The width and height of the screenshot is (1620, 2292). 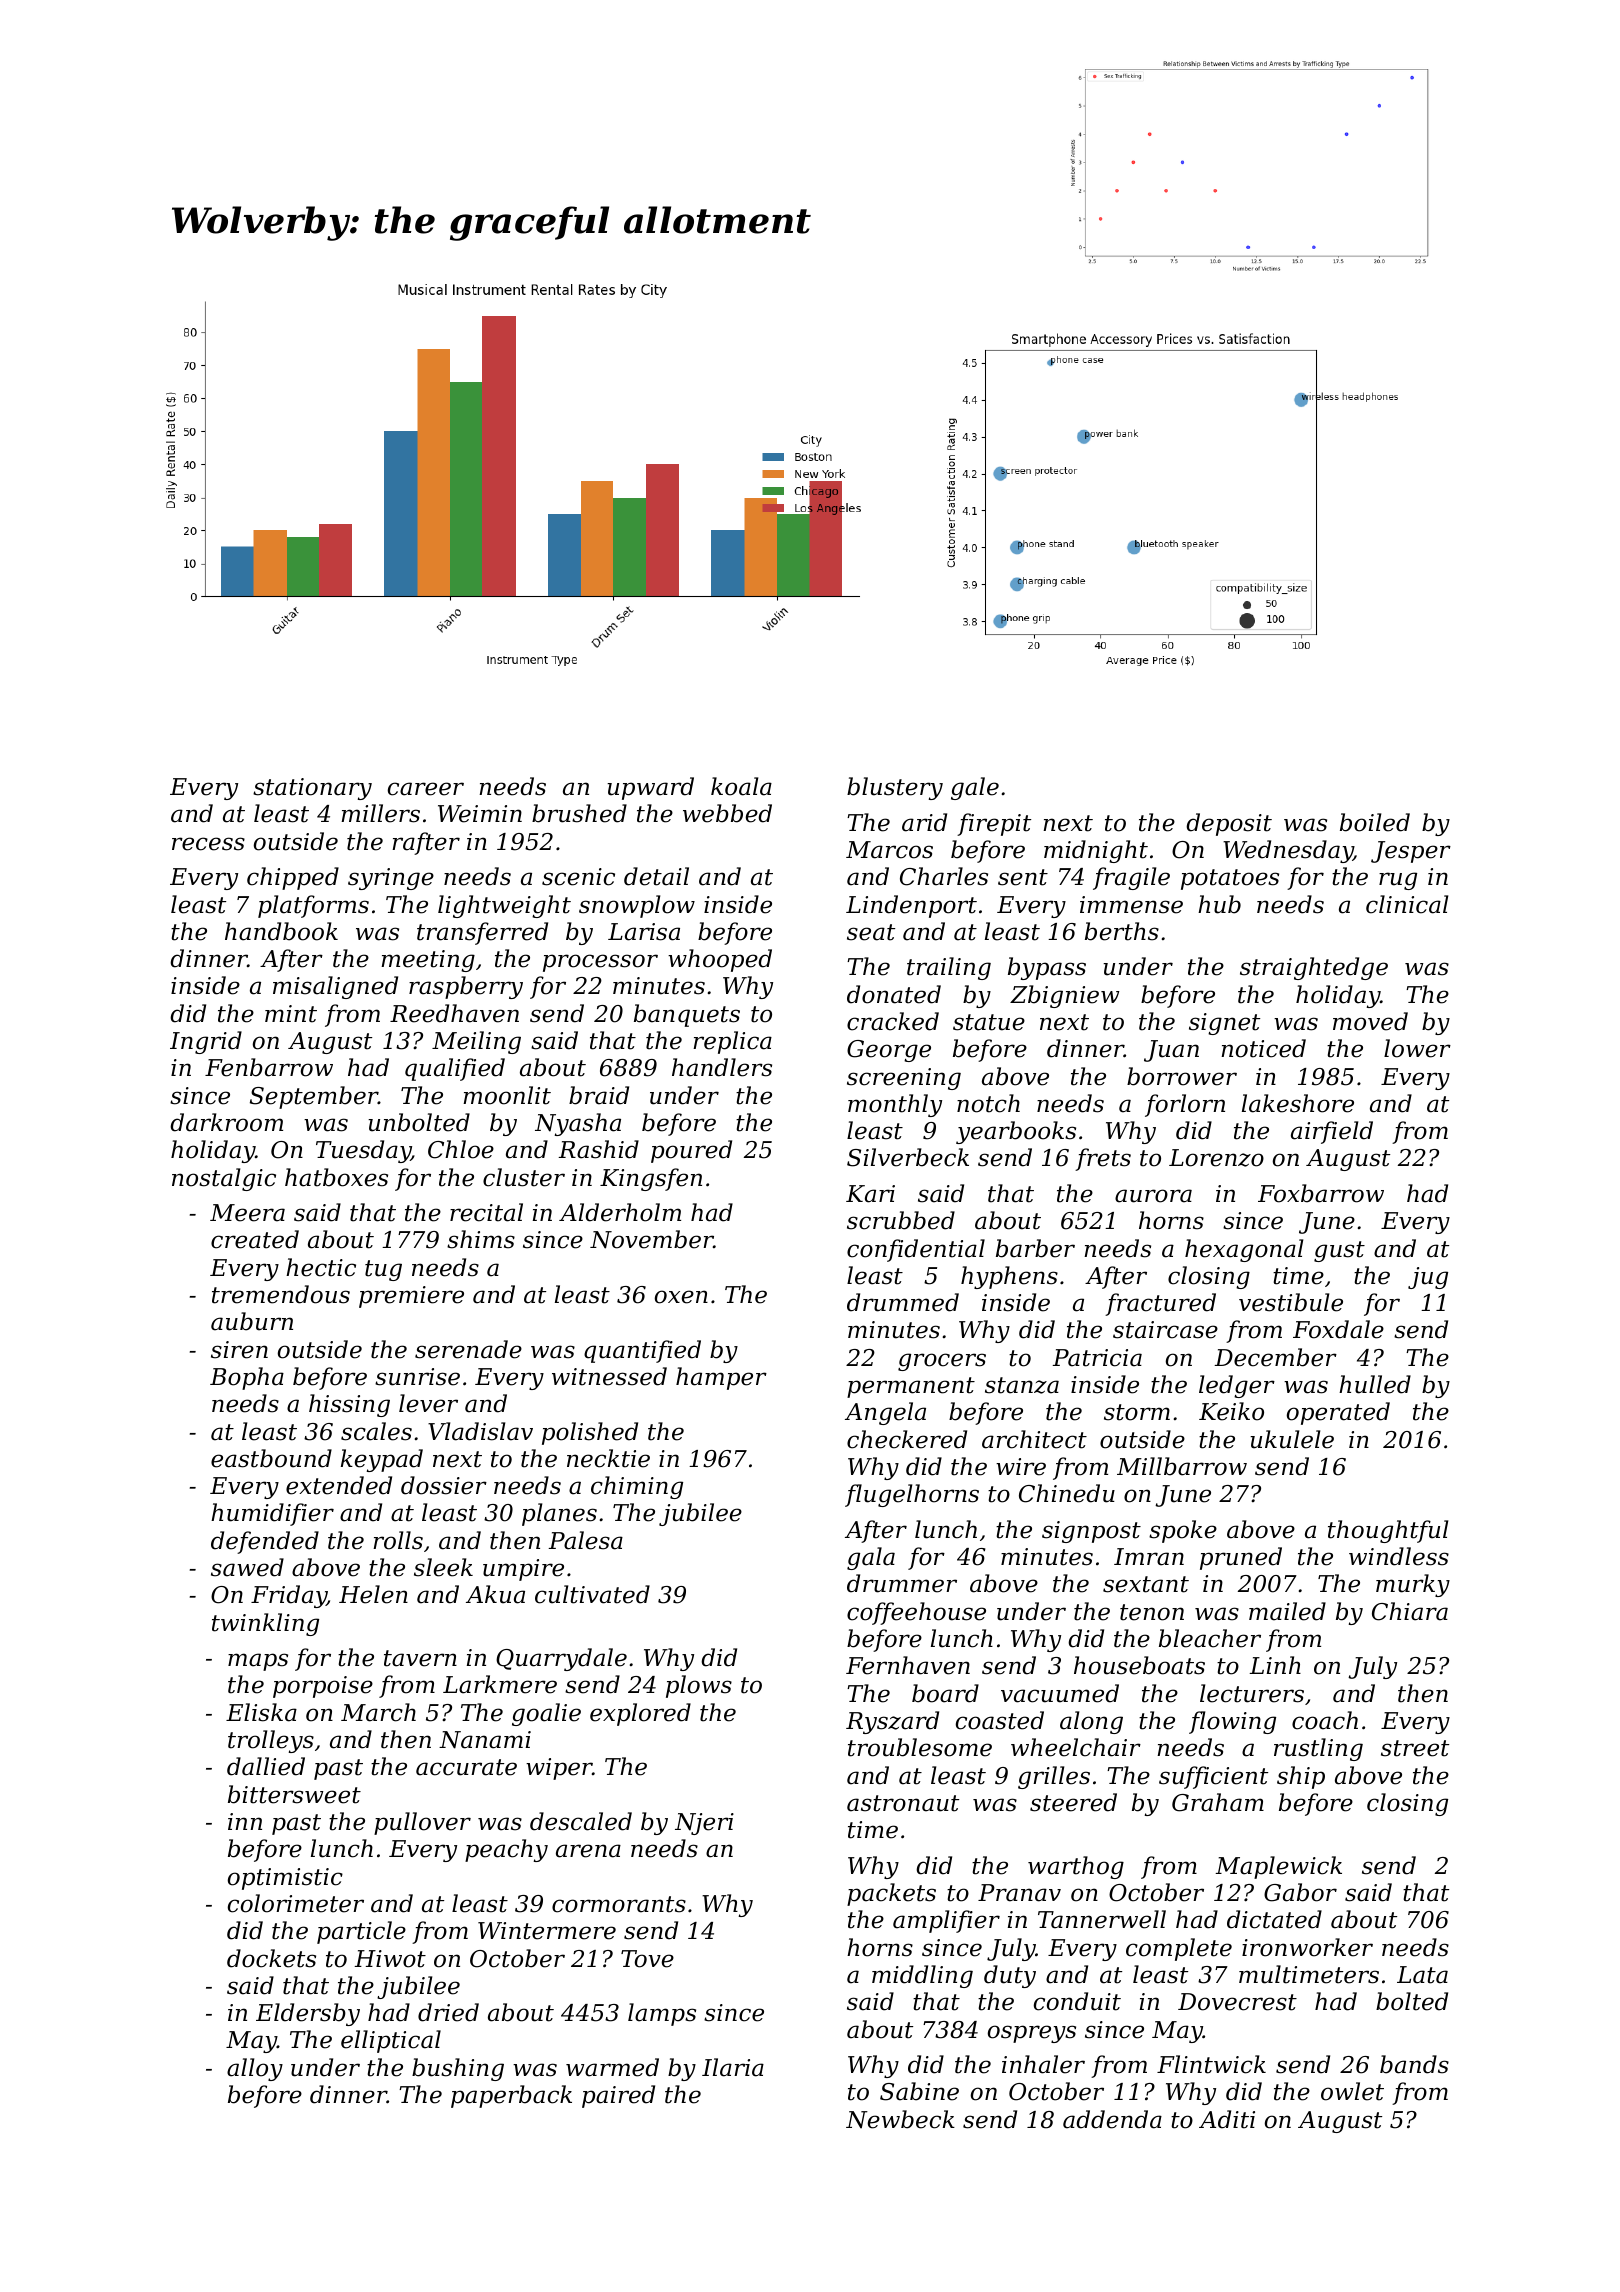 I want to click on dallied, so click(x=266, y=1766).
